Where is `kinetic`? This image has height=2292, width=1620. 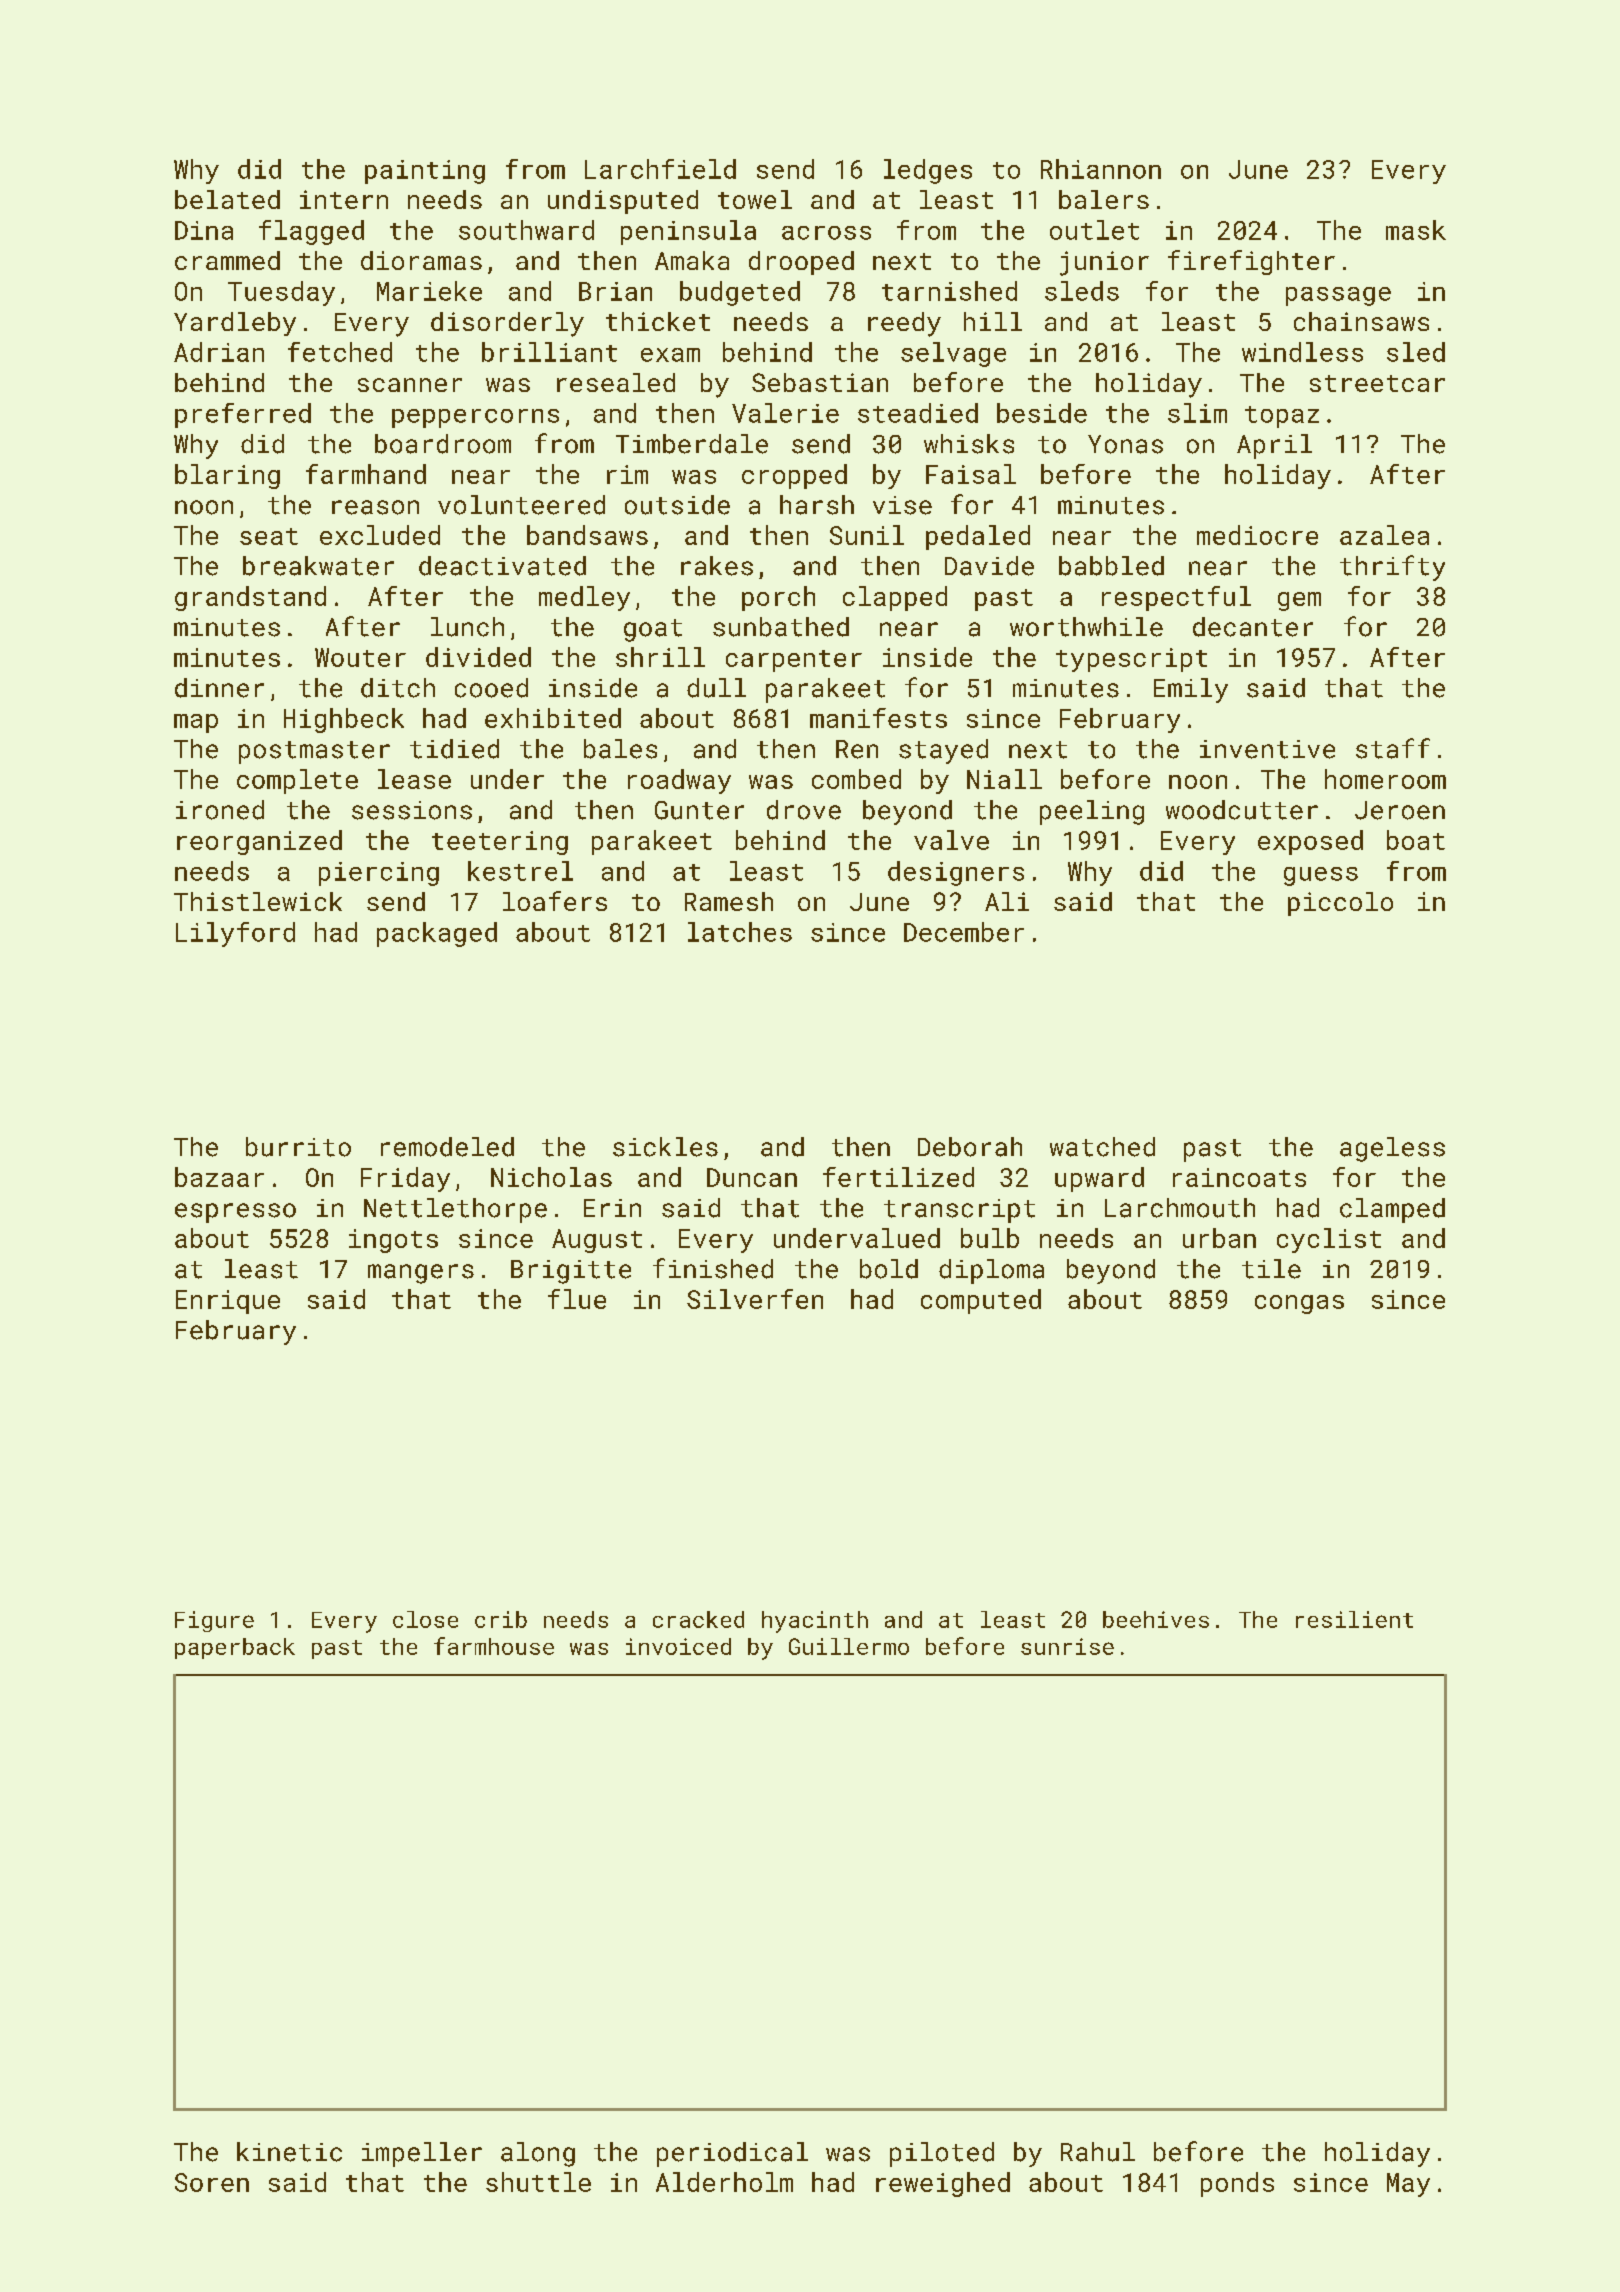 kinetic is located at coordinates (289, 2152).
